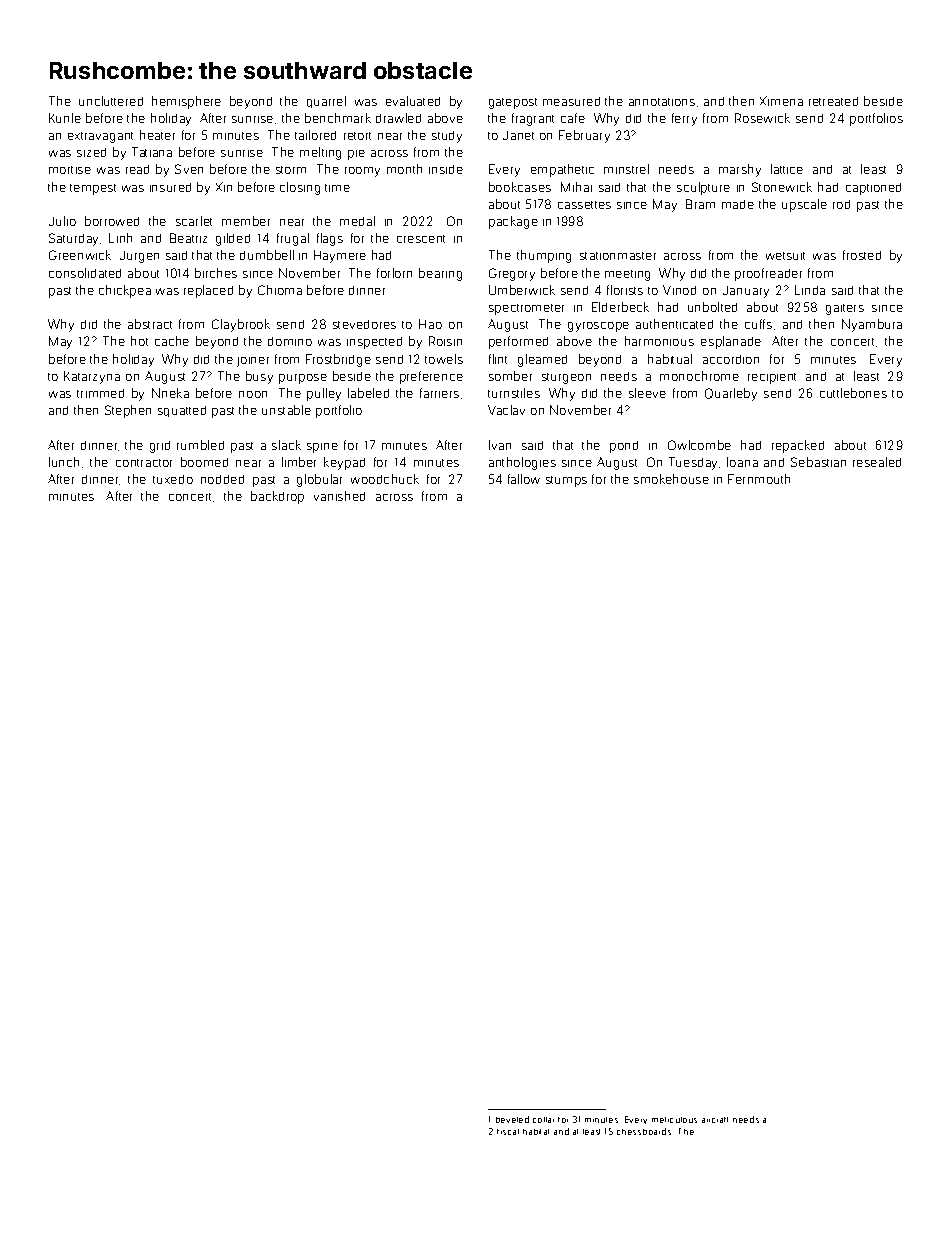  Describe the element at coordinates (715, 1120) in the screenshot. I see `aircraft` at that location.
